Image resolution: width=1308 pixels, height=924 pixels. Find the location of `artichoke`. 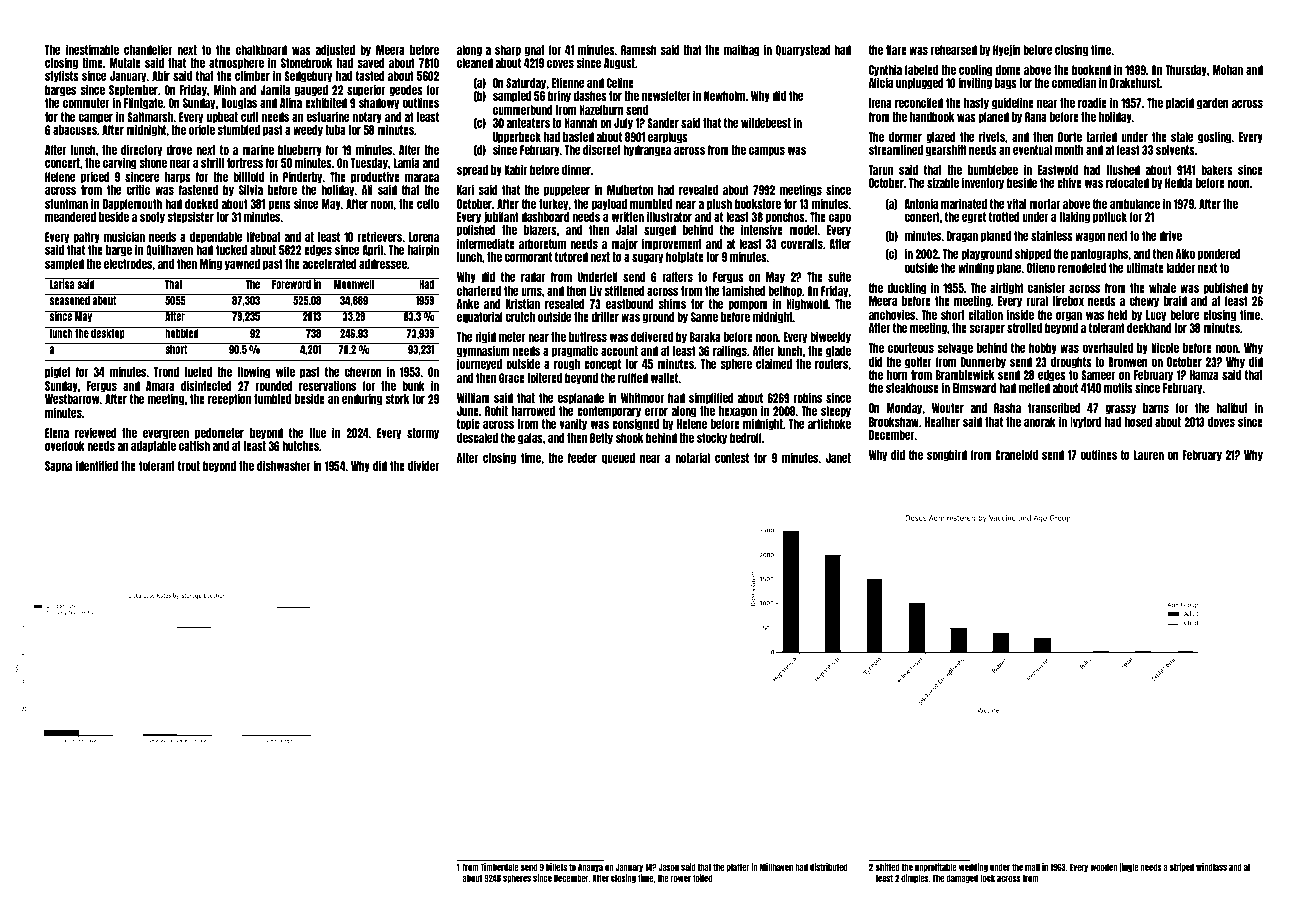

artichoke is located at coordinates (829, 424).
